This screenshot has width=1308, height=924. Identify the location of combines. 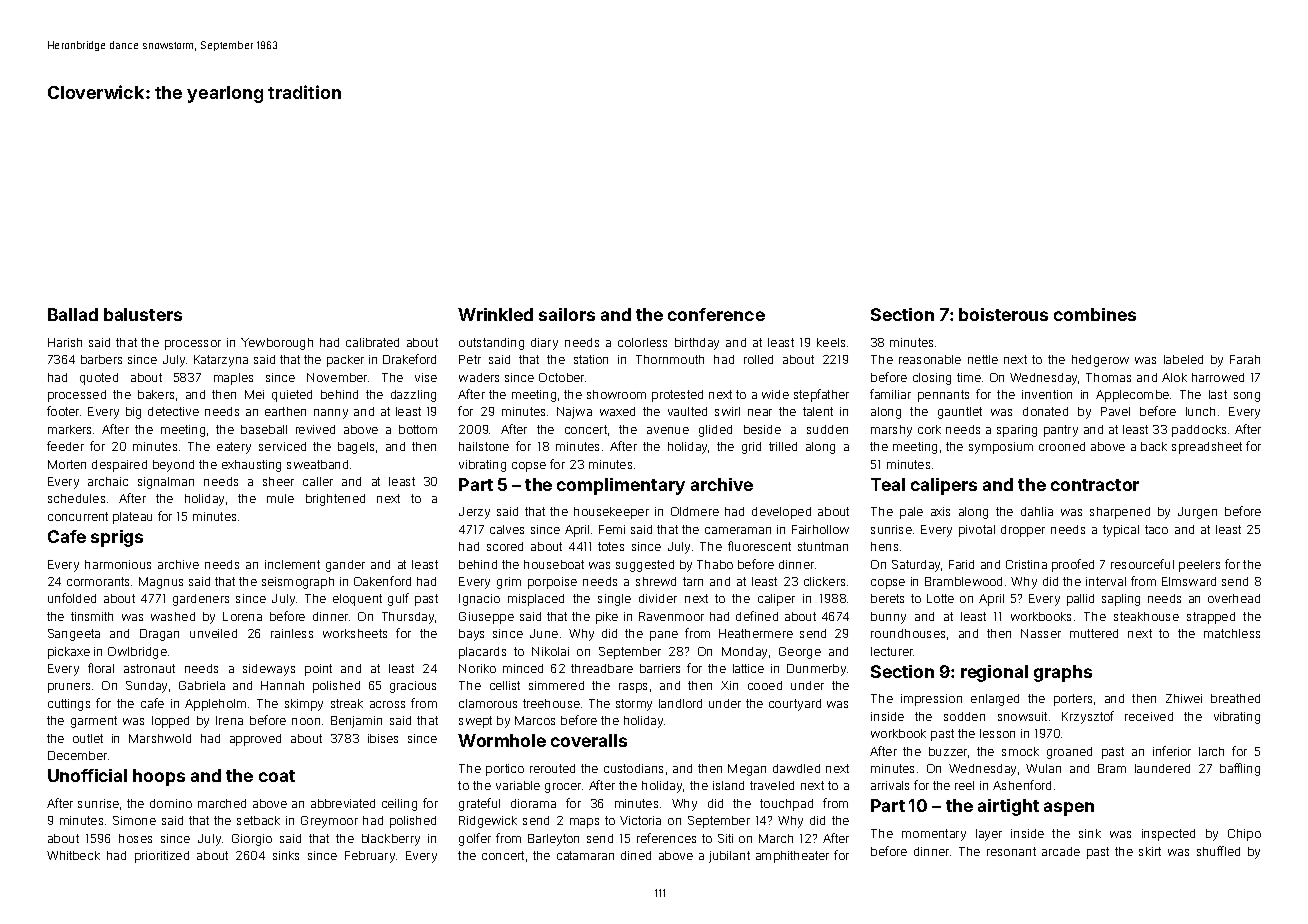
(1095, 314).
